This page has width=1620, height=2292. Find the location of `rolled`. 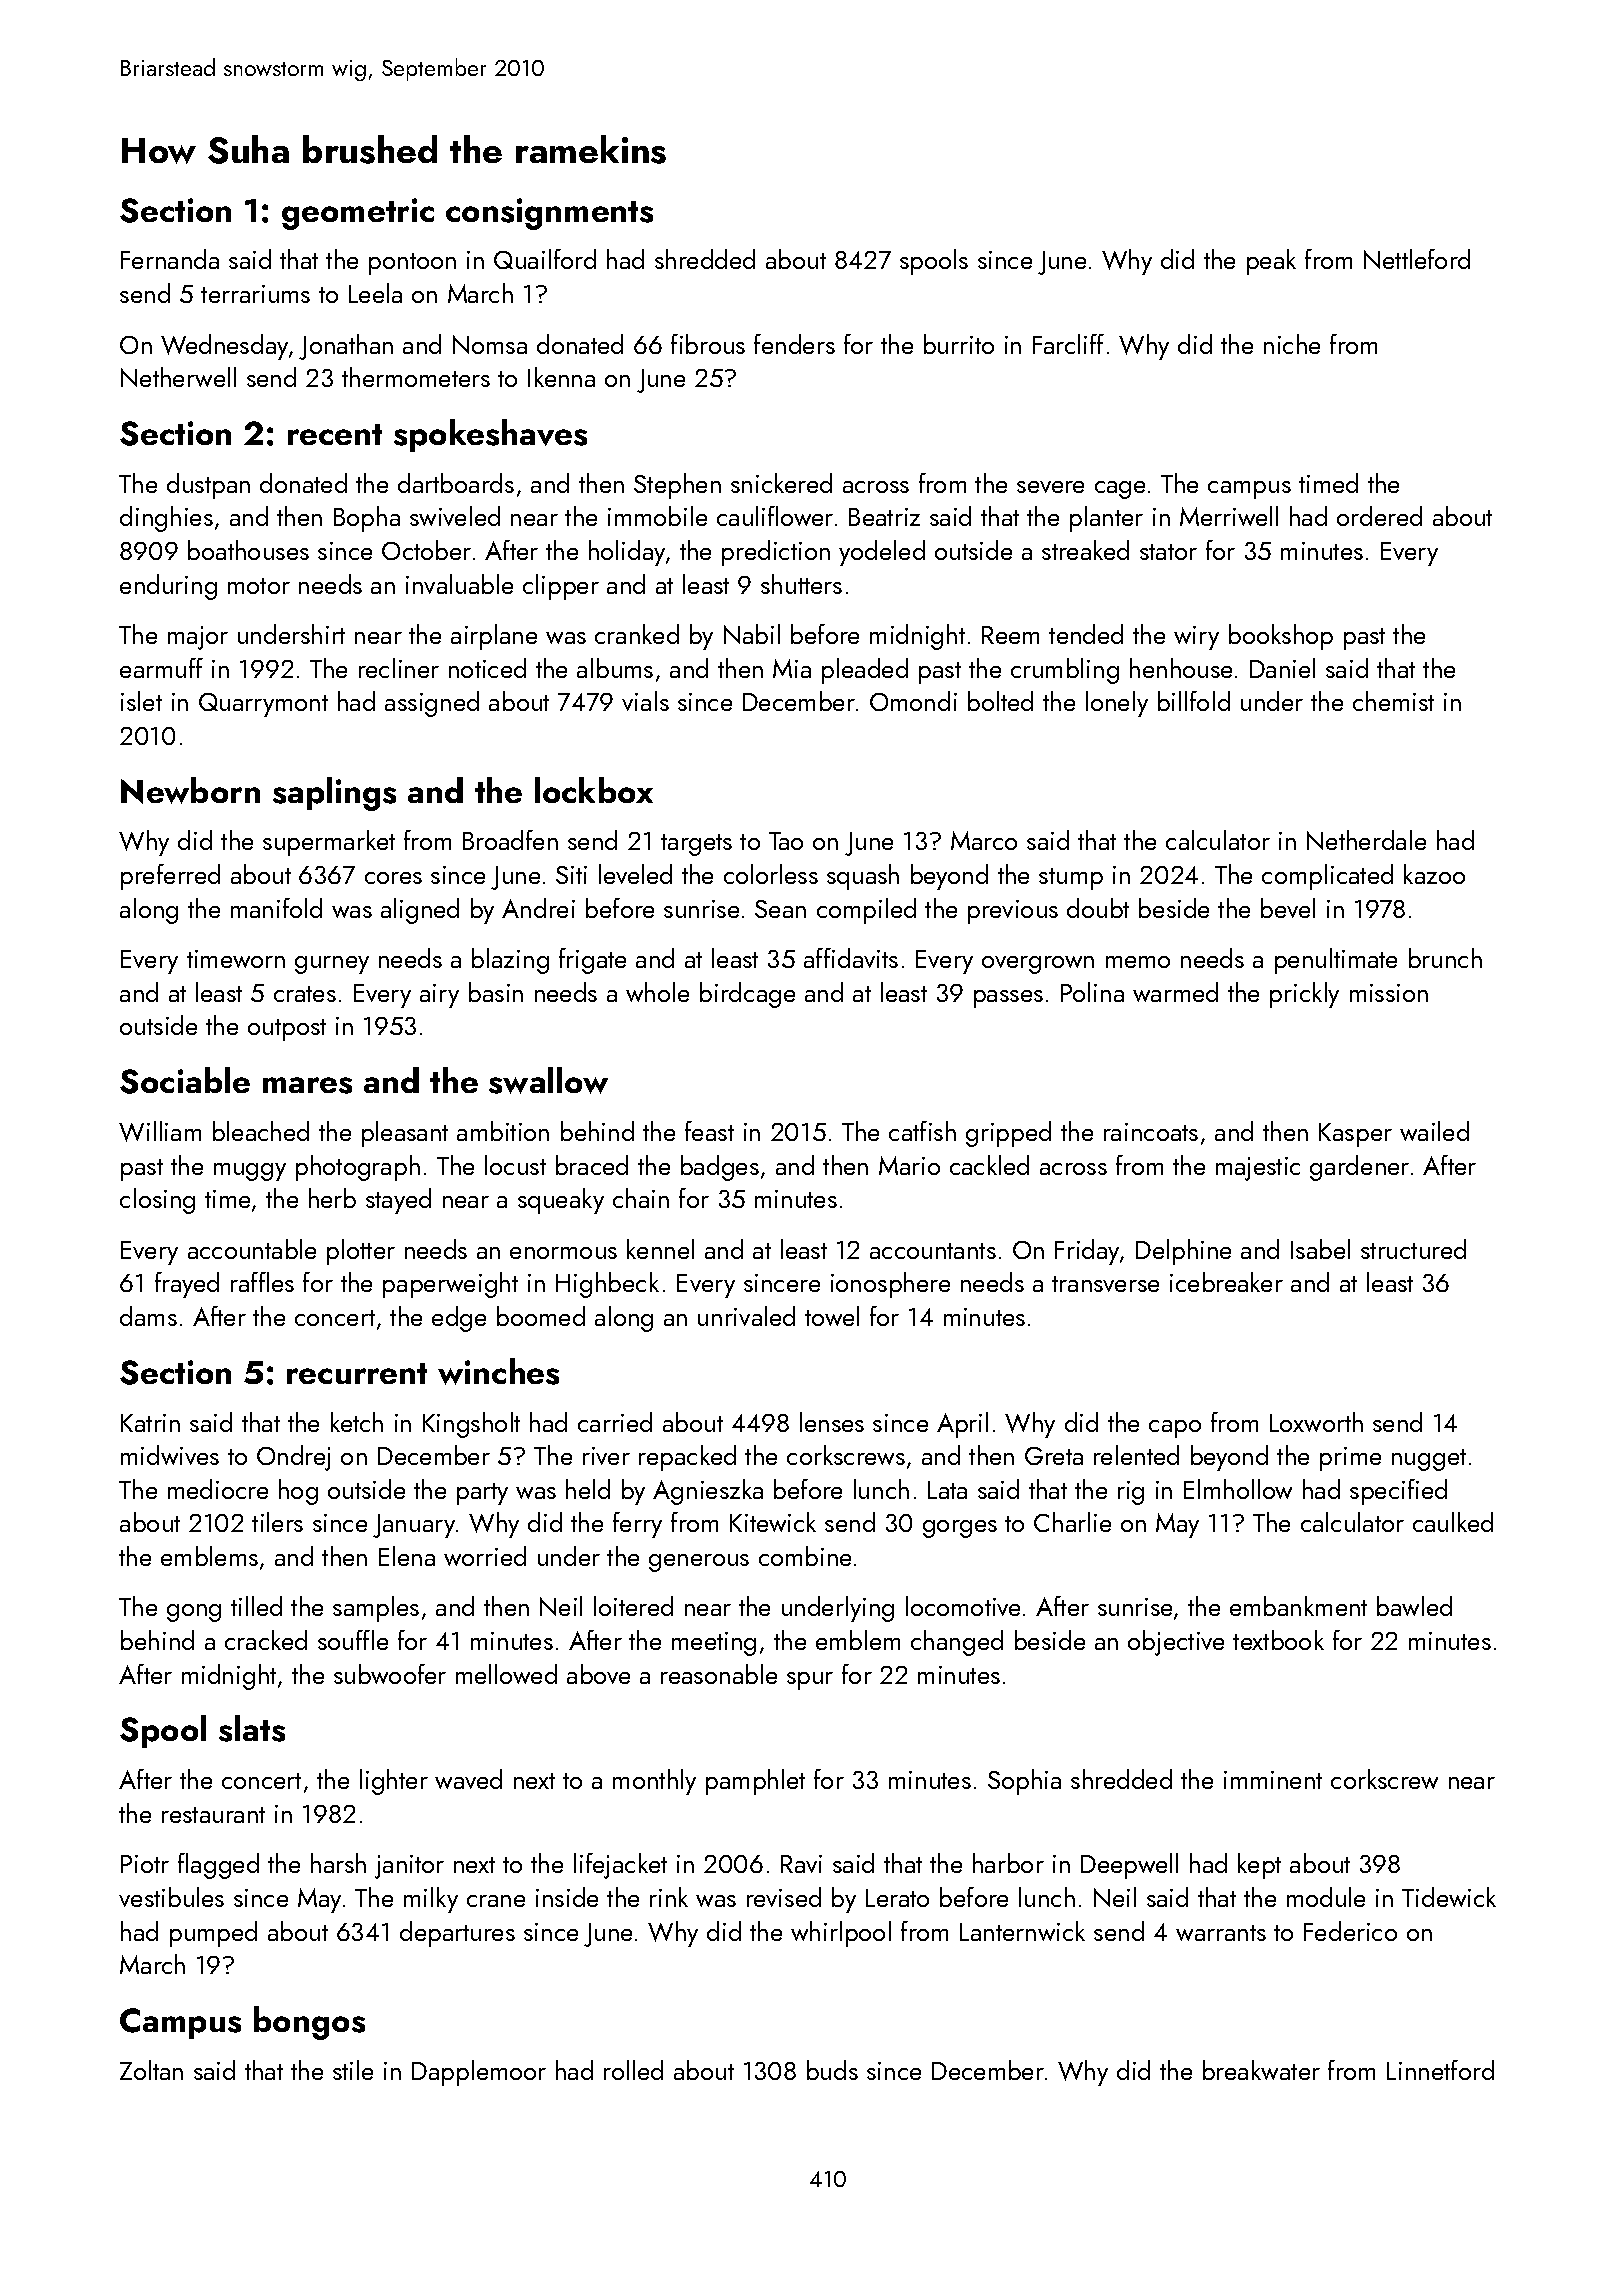

rolled is located at coordinates (633, 2070).
